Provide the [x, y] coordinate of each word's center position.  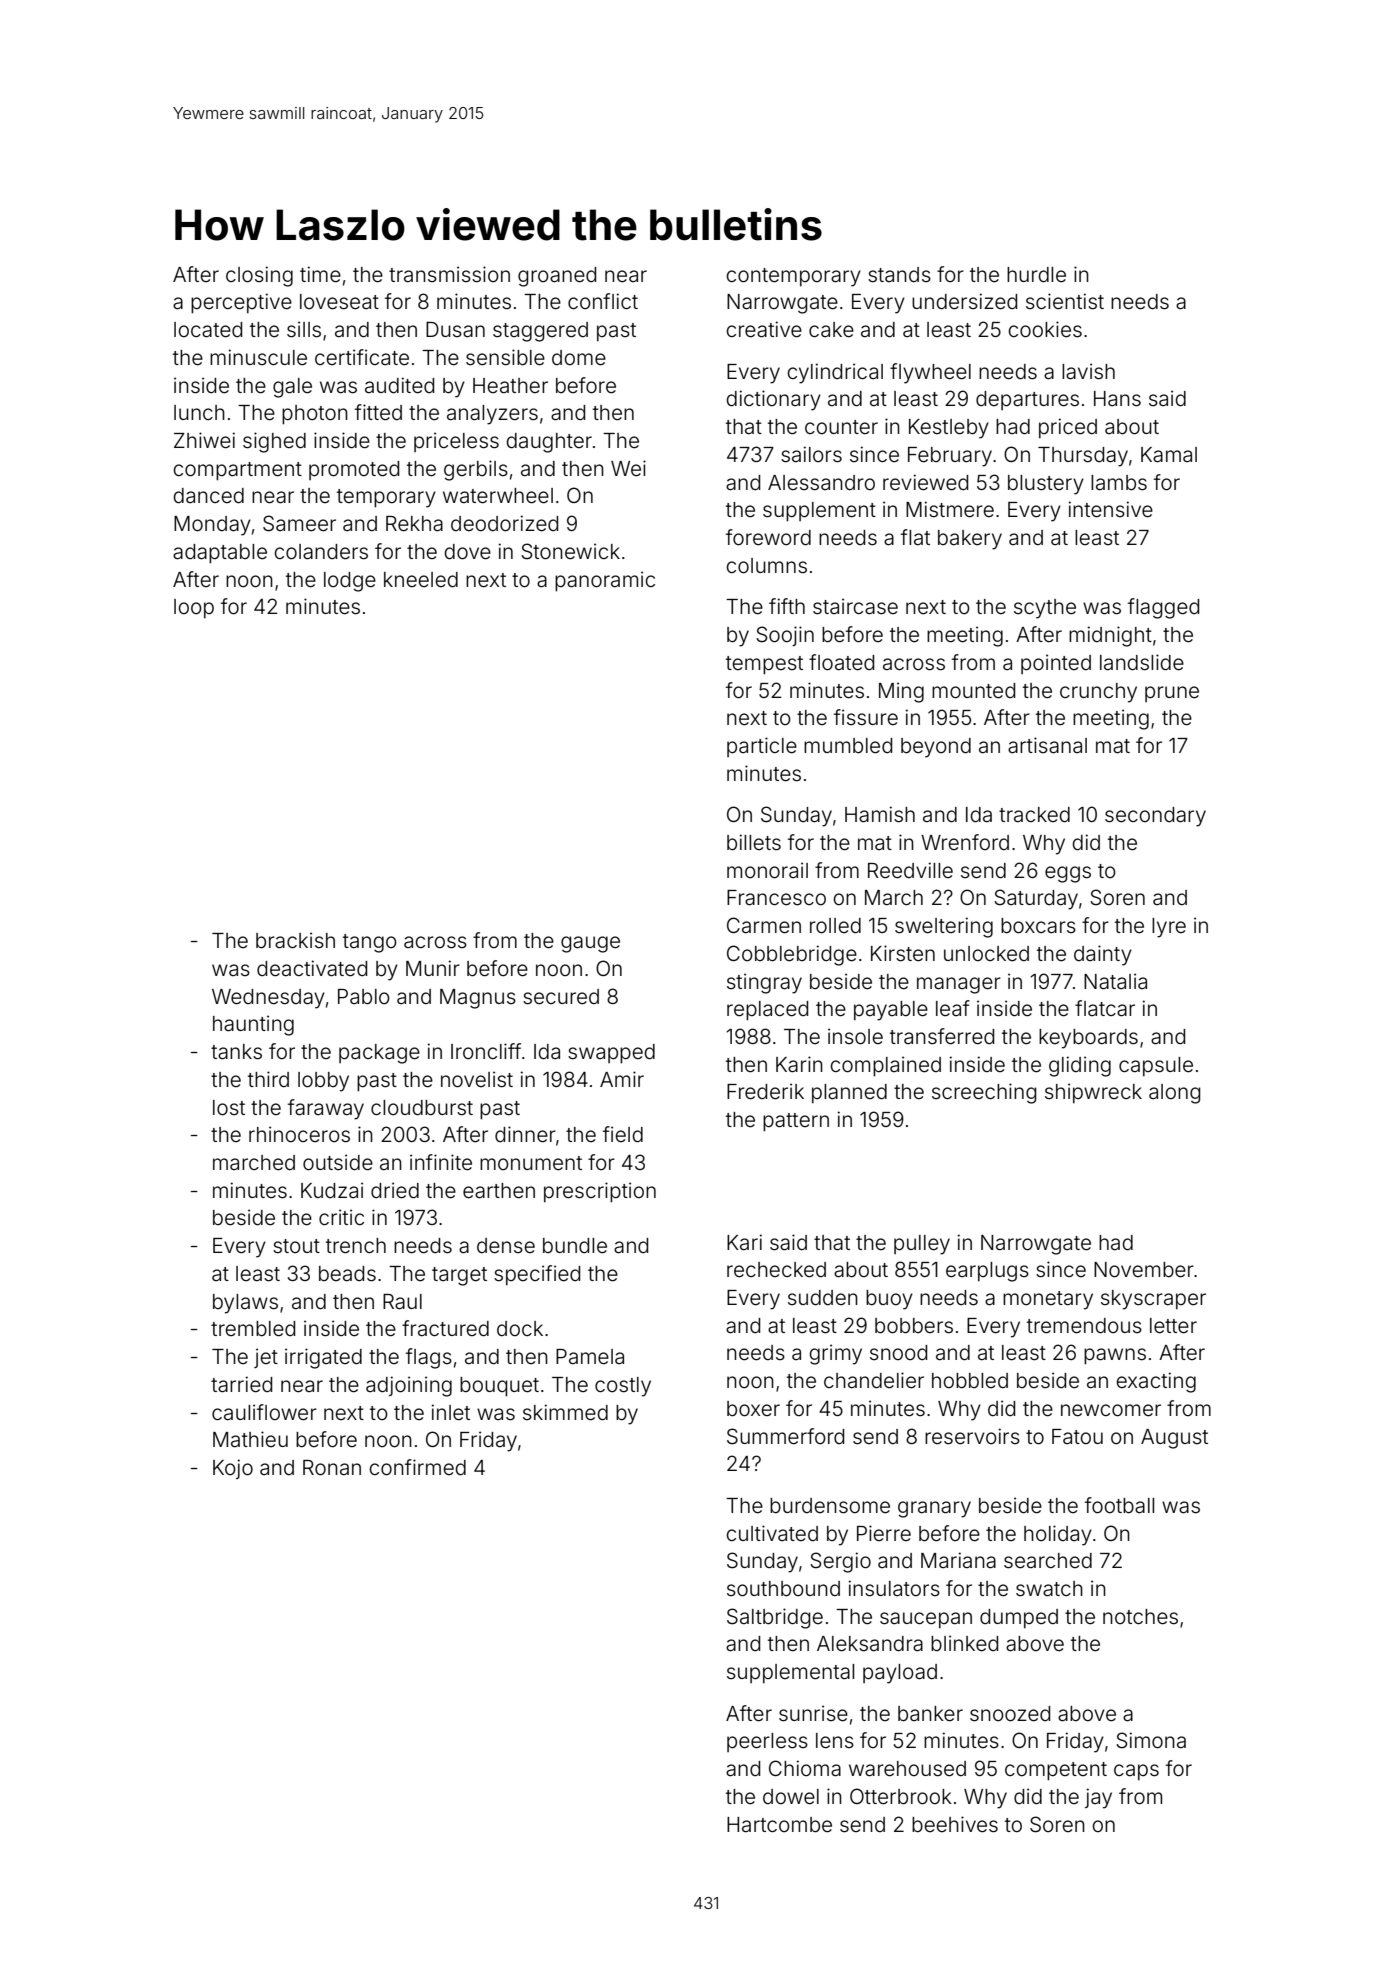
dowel [791, 1797]
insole [855, 1036]
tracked [1034, 814]
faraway [326, 1109]
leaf [953, 1008]
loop [194, 608]
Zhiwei [204, 440]
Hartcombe [779, 1825]
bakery [970, 540]
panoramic [605, 581]
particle [762, 747]
